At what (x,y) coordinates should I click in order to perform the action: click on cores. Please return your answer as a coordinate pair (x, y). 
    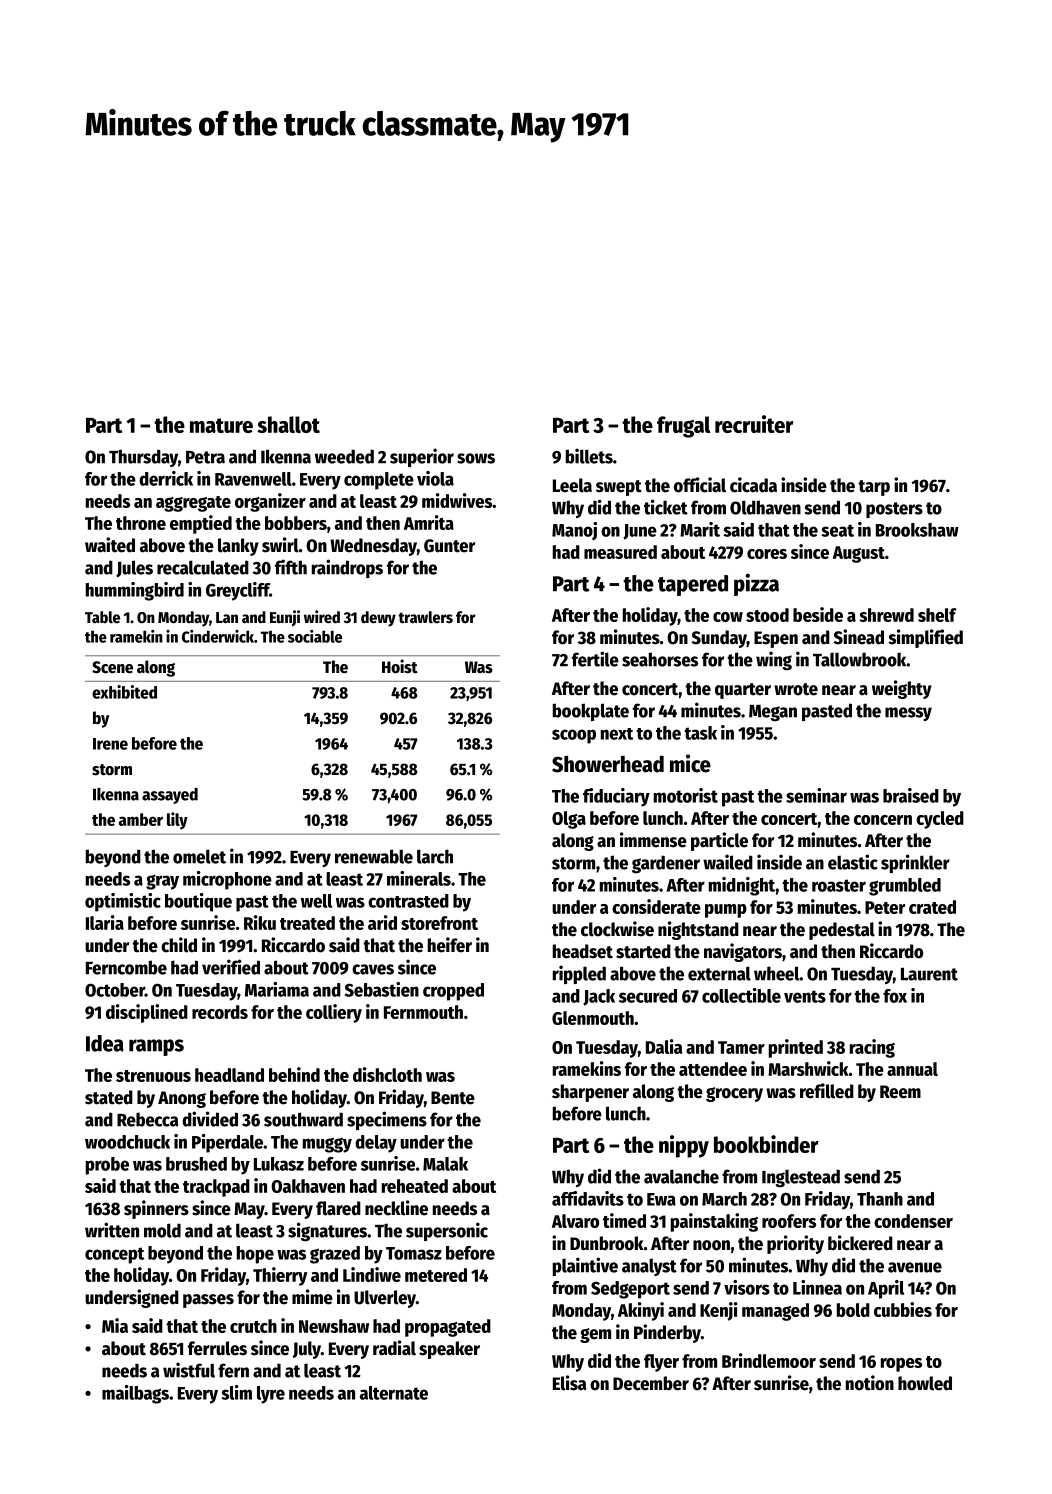
    Looking at the image, I should click on (767, 554).
